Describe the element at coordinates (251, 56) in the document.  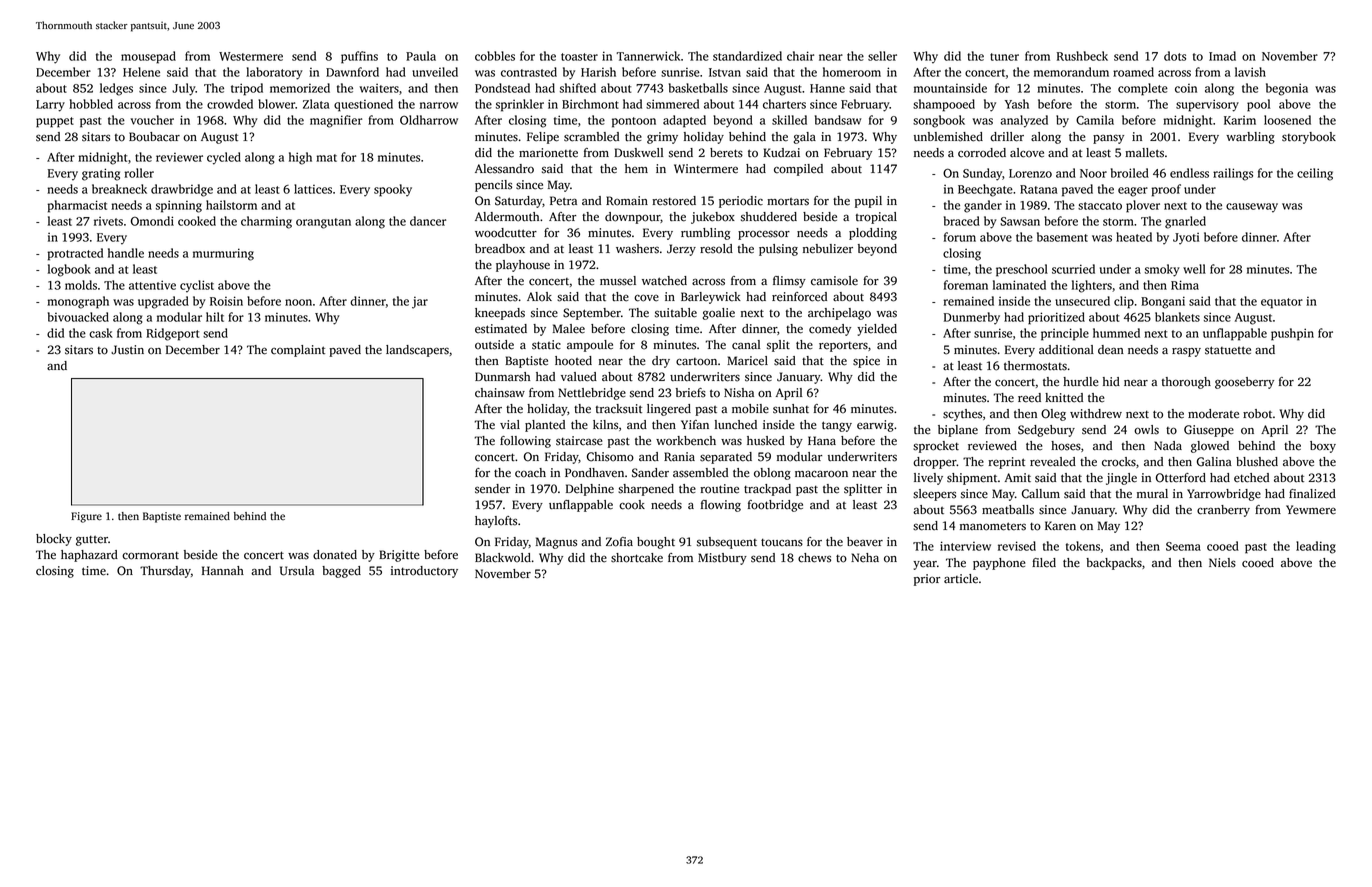
I see `Westermere` at that location.
